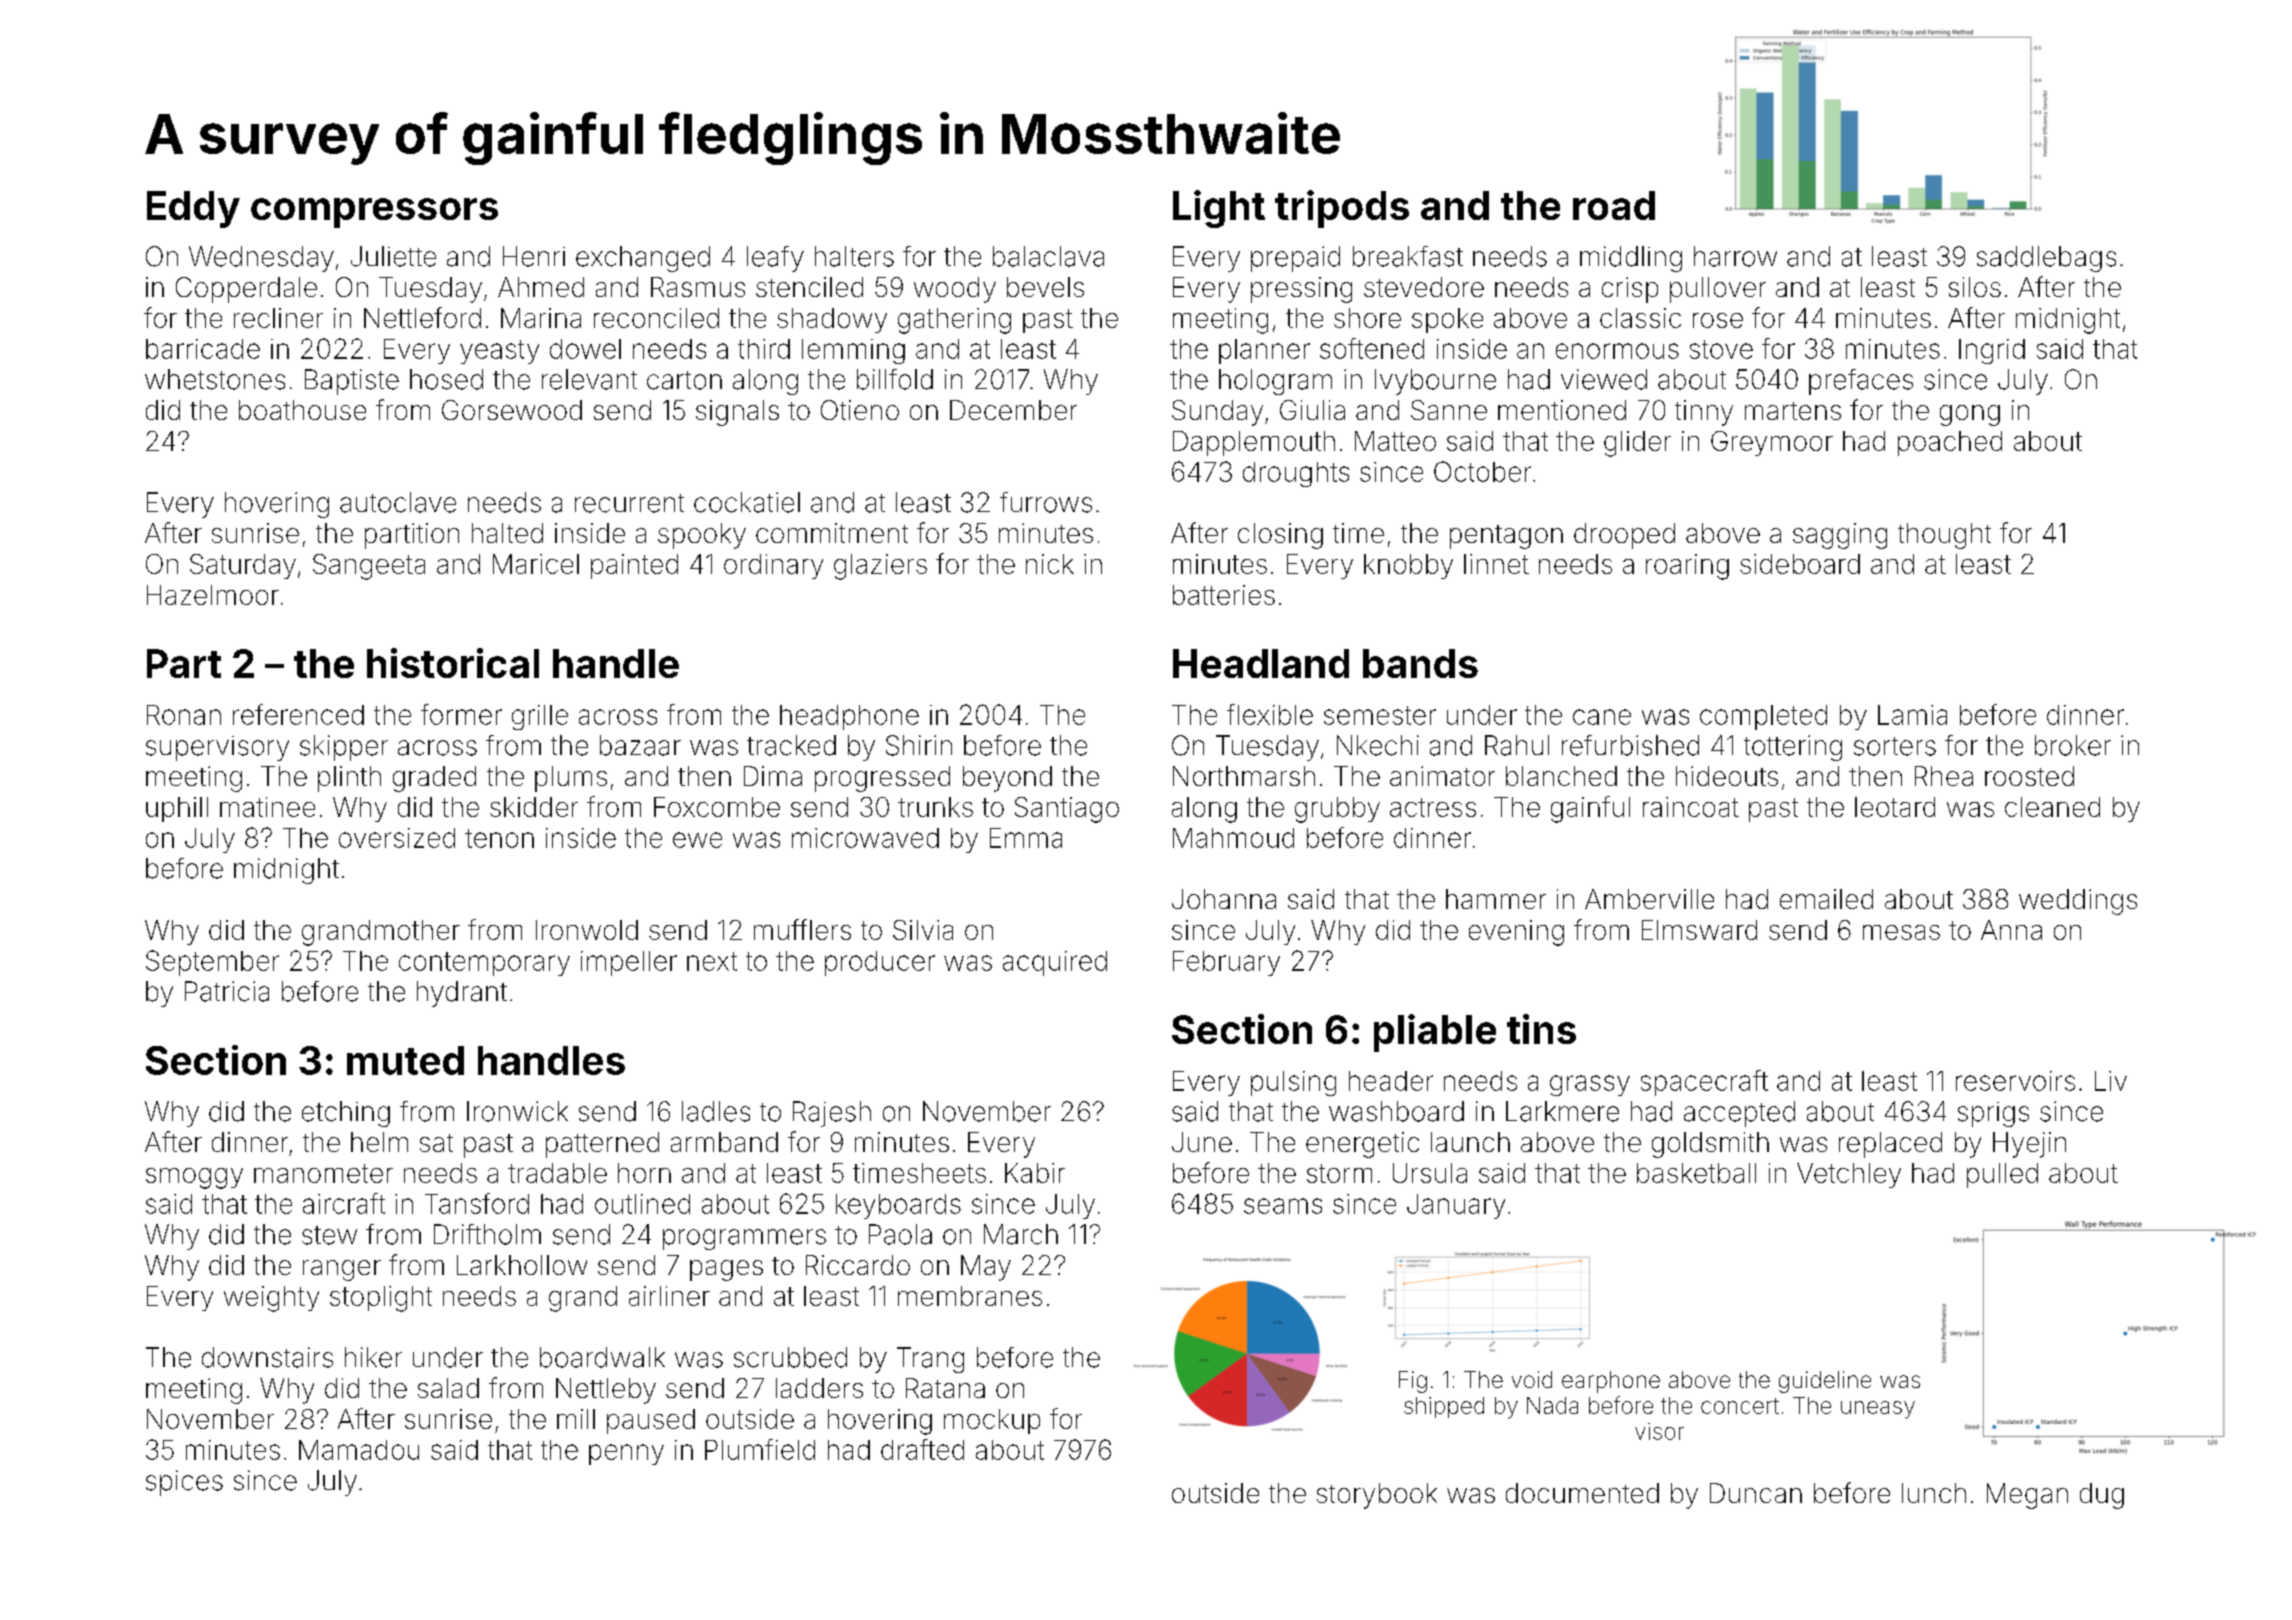  Describe the element at coordinates (302, 410) in the document. I see `boathouse` at that location.
